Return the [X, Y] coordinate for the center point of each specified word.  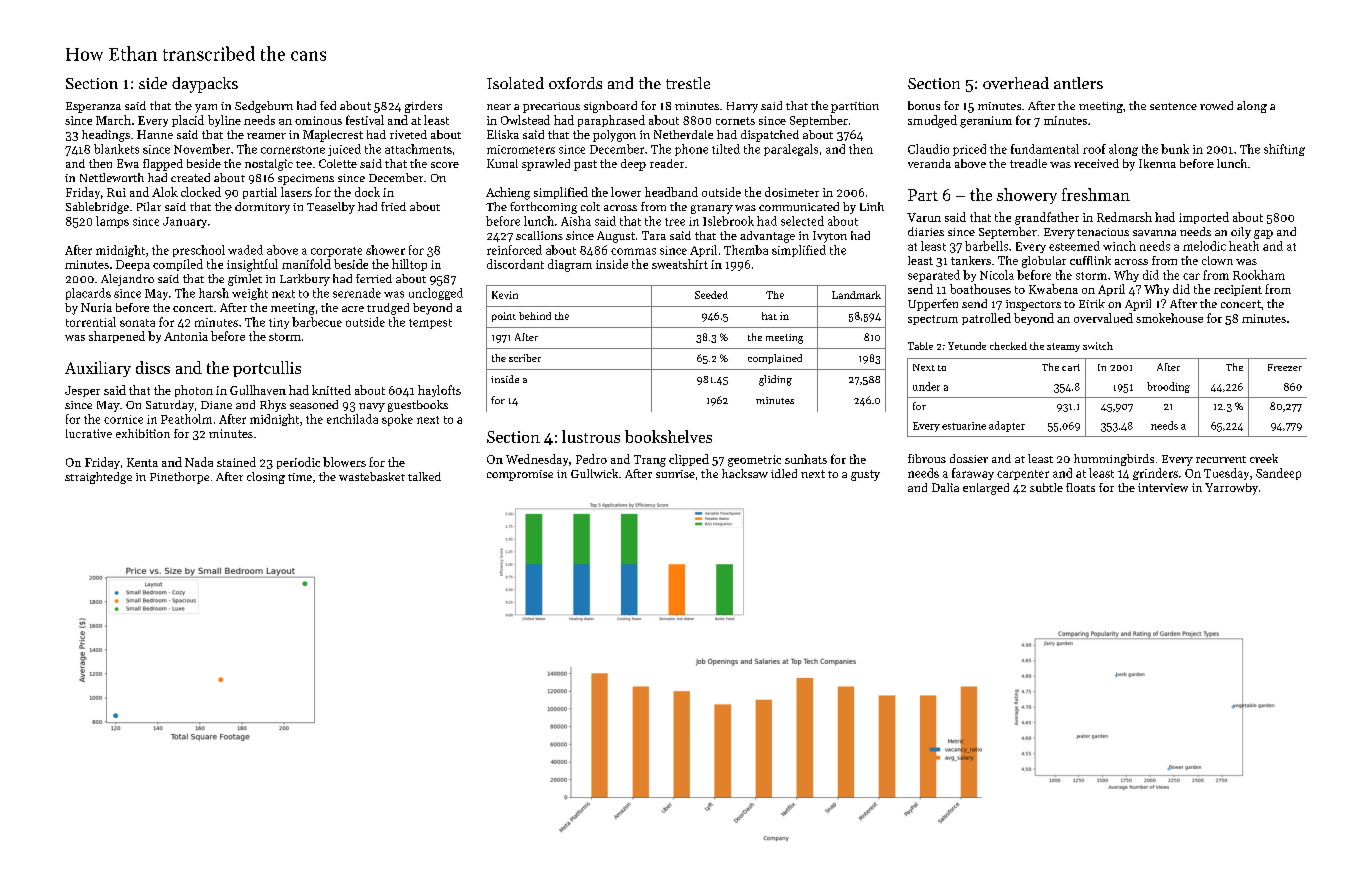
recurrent [1221, 459]
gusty [865, 475]
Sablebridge [97, 208]
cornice [123, 419]
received [1096, 163]
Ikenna [1157, 163]
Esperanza [93, 107]
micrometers [521, 149]
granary [712, 209]
